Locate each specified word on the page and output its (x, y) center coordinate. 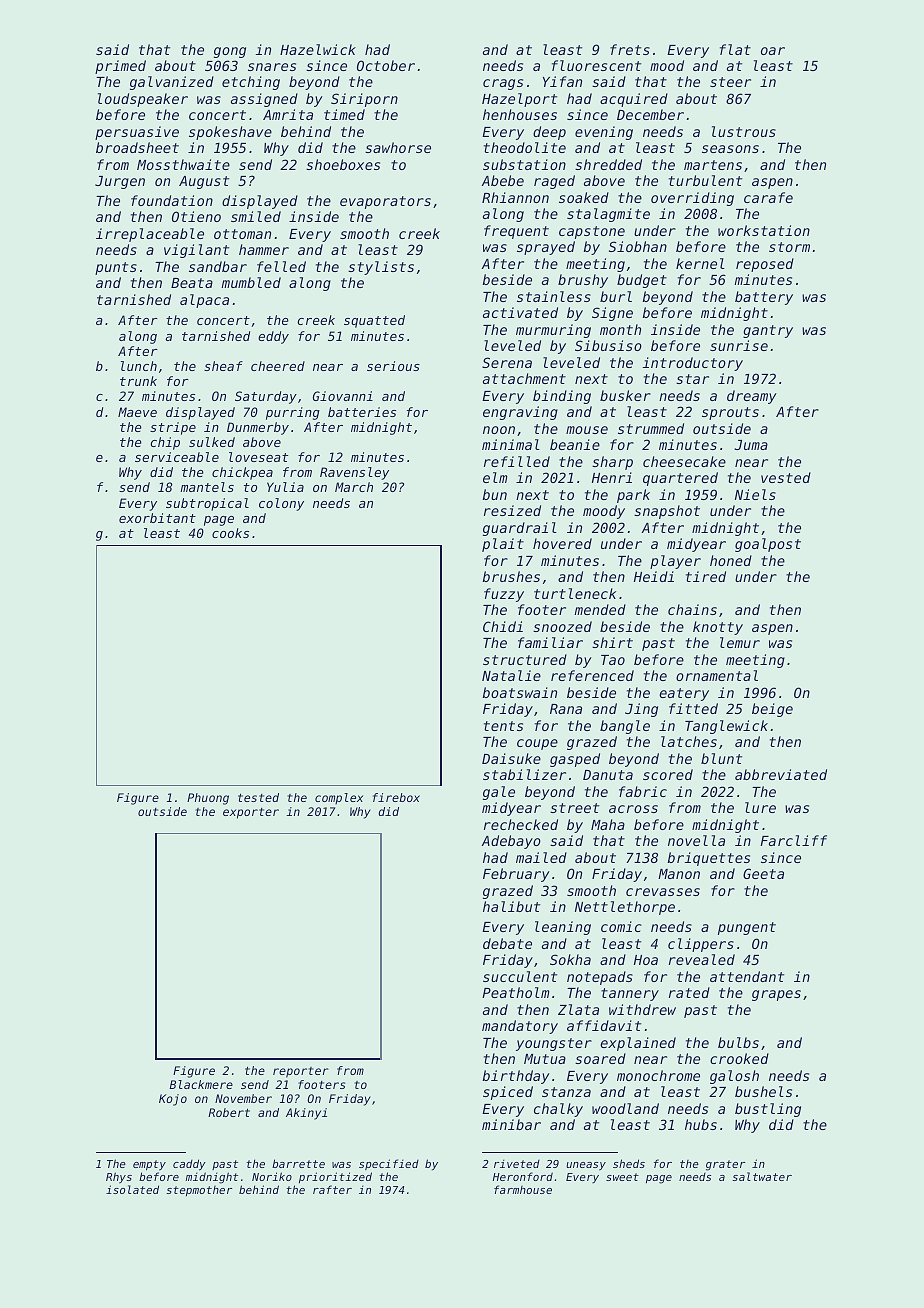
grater (725, 1165)
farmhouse (523, 1189)
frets (630, 49)
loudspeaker (143, 100)
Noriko (272, 1176)
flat (735, 49)
